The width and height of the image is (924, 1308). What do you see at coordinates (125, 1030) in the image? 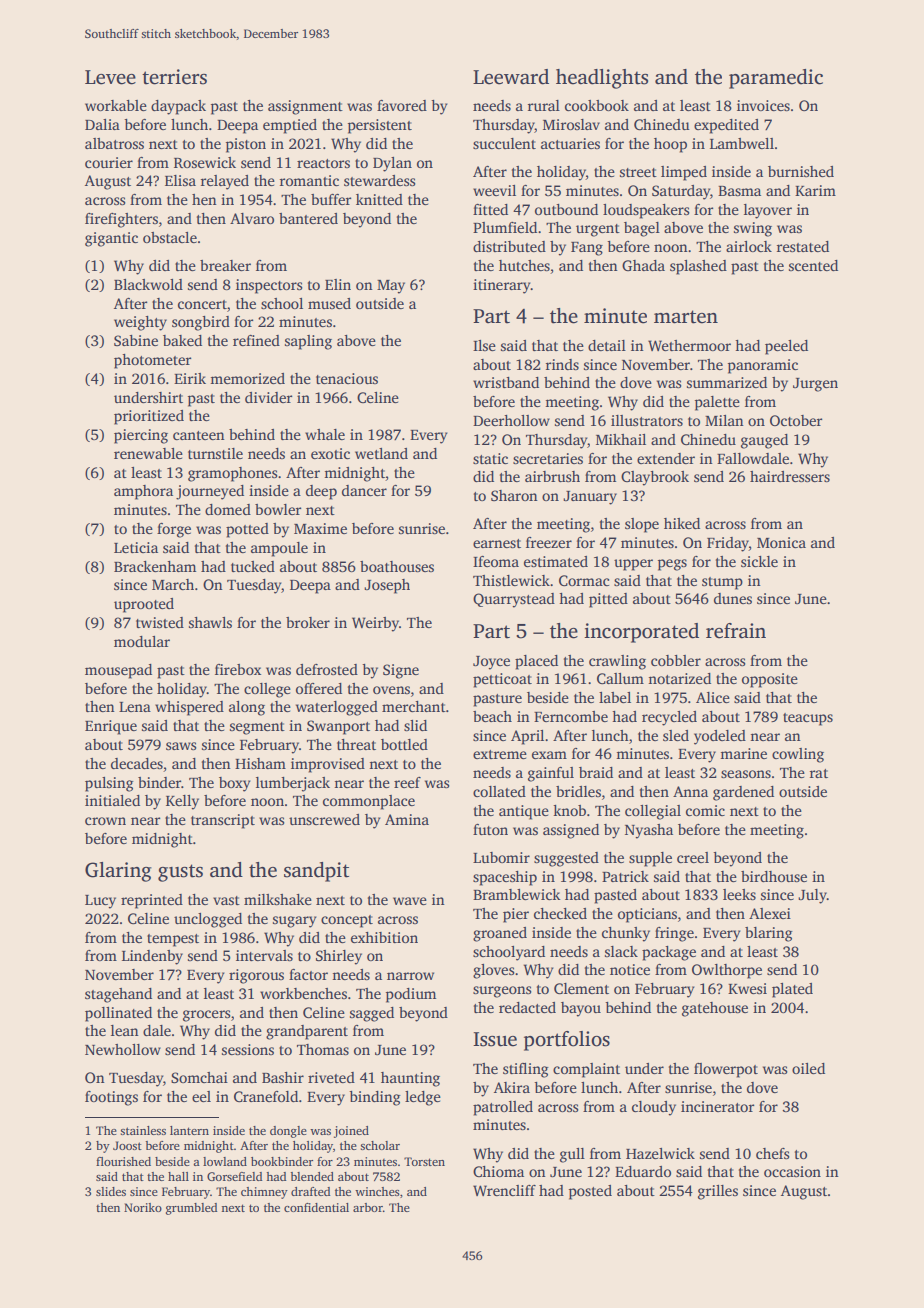
I see `lean` at bounding box center [125, 1030].
